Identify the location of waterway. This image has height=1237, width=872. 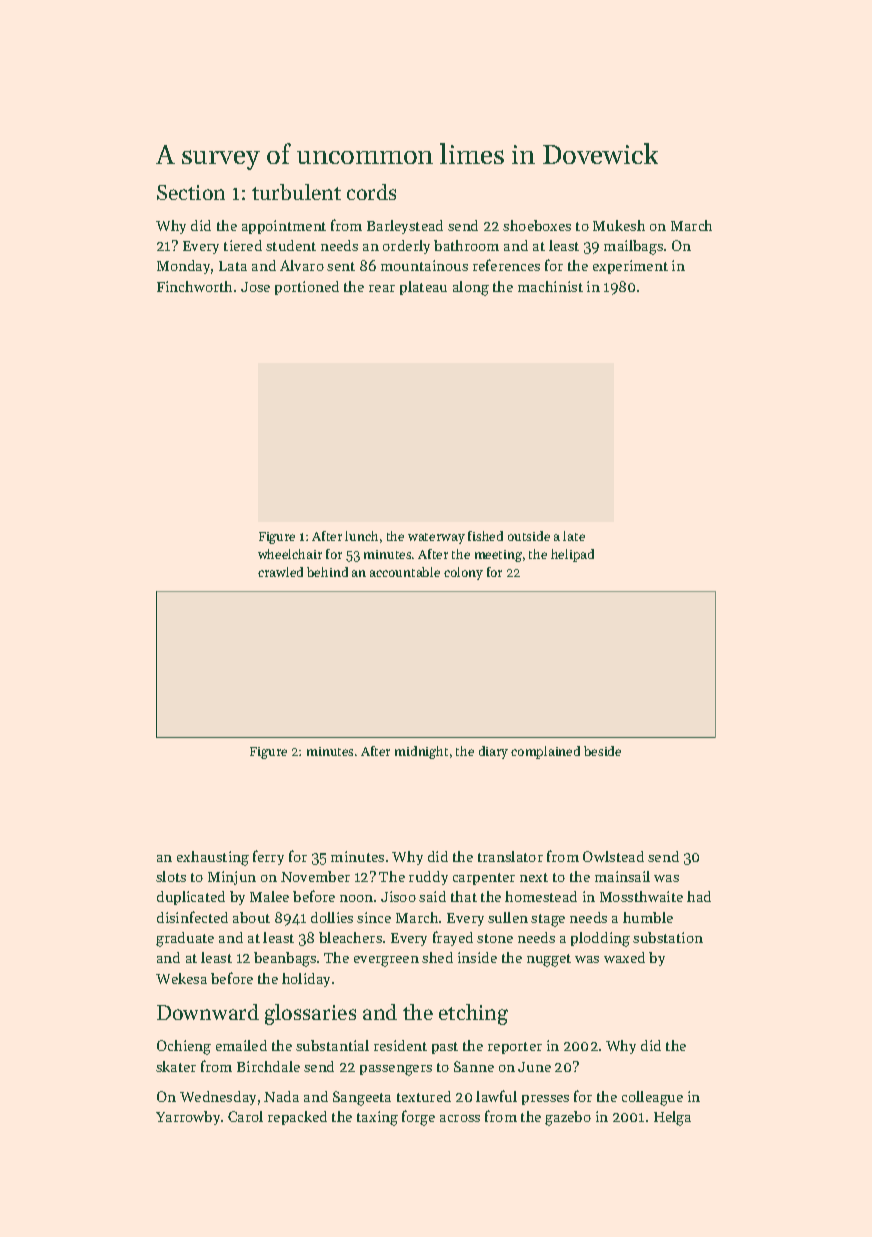
(436, 538).
